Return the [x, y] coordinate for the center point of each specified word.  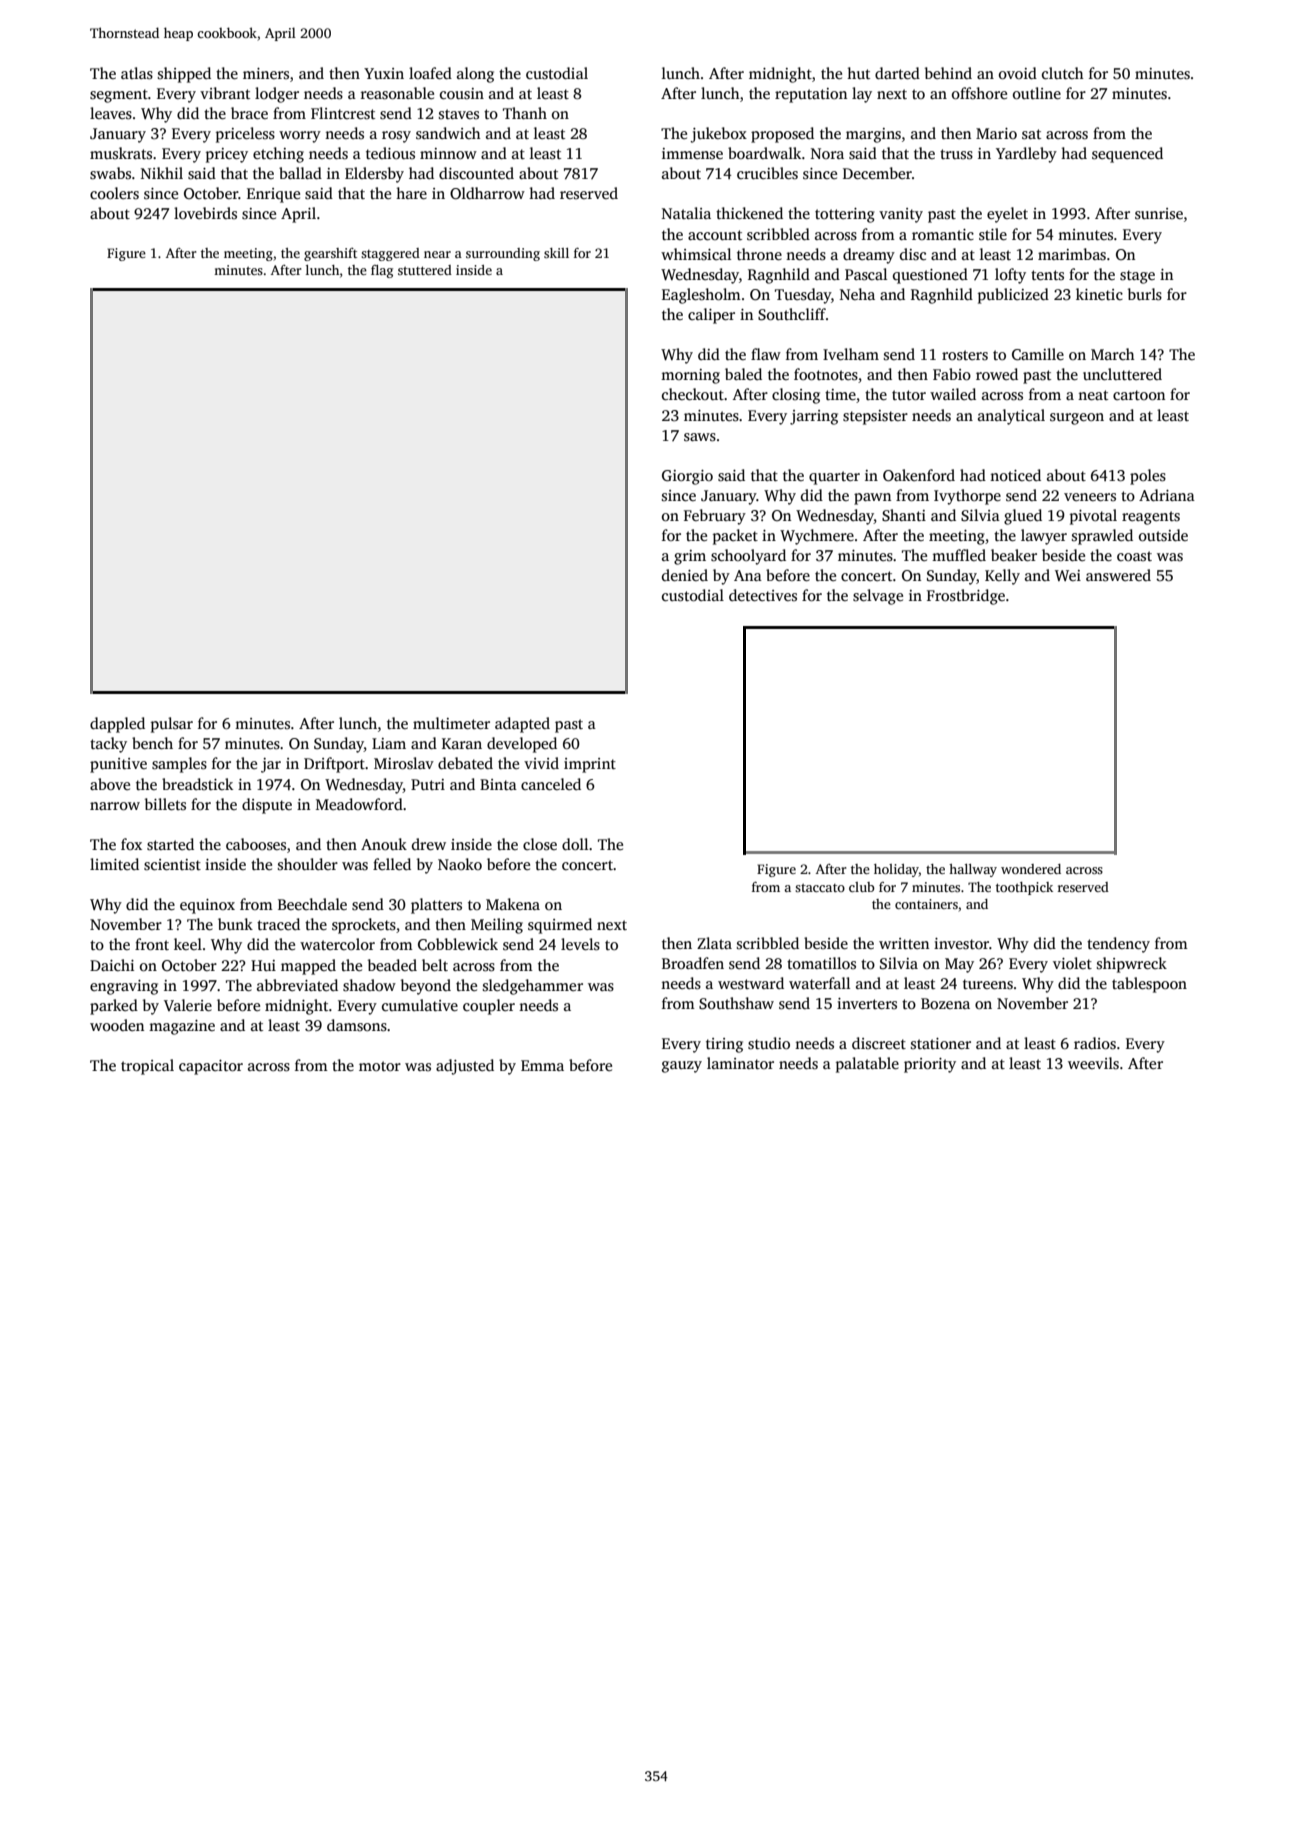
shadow [369, 985]
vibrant [225, 93]
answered [1118, 575]
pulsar [172, 725]
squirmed [560, 926]
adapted [522, 725]
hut [858, 73]
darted [897, 73]
